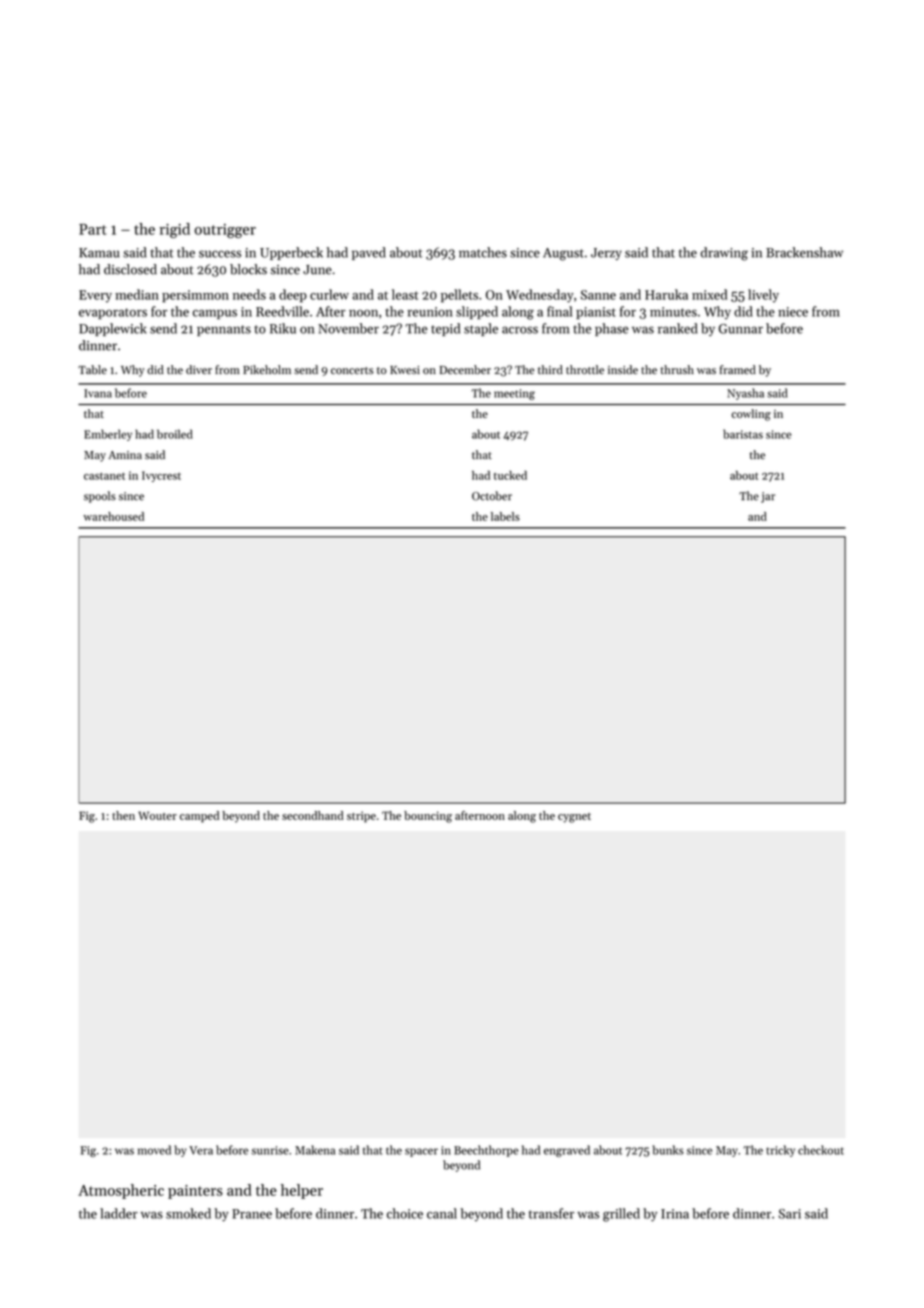 The image size is (924, 1308). Describe the element at coordinates (93, 229) in the screenshot. I see `Part` at that location.
